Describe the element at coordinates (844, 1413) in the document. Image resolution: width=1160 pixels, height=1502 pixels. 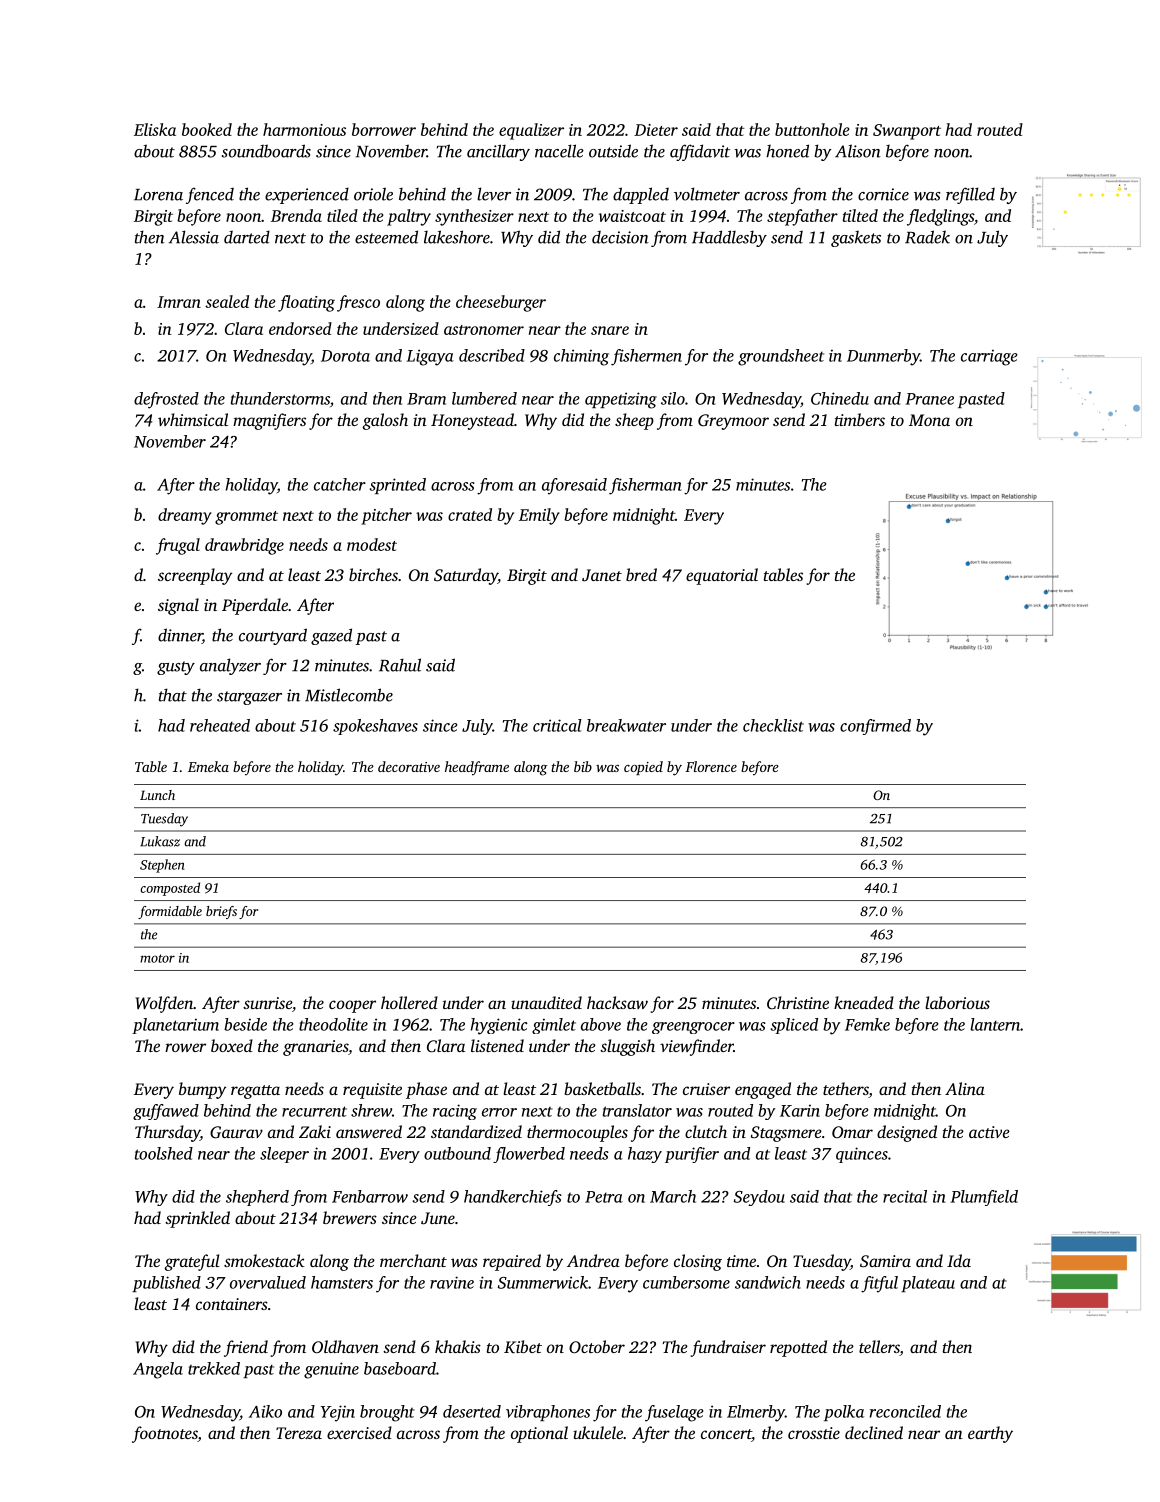
I see `polka` at that location.
